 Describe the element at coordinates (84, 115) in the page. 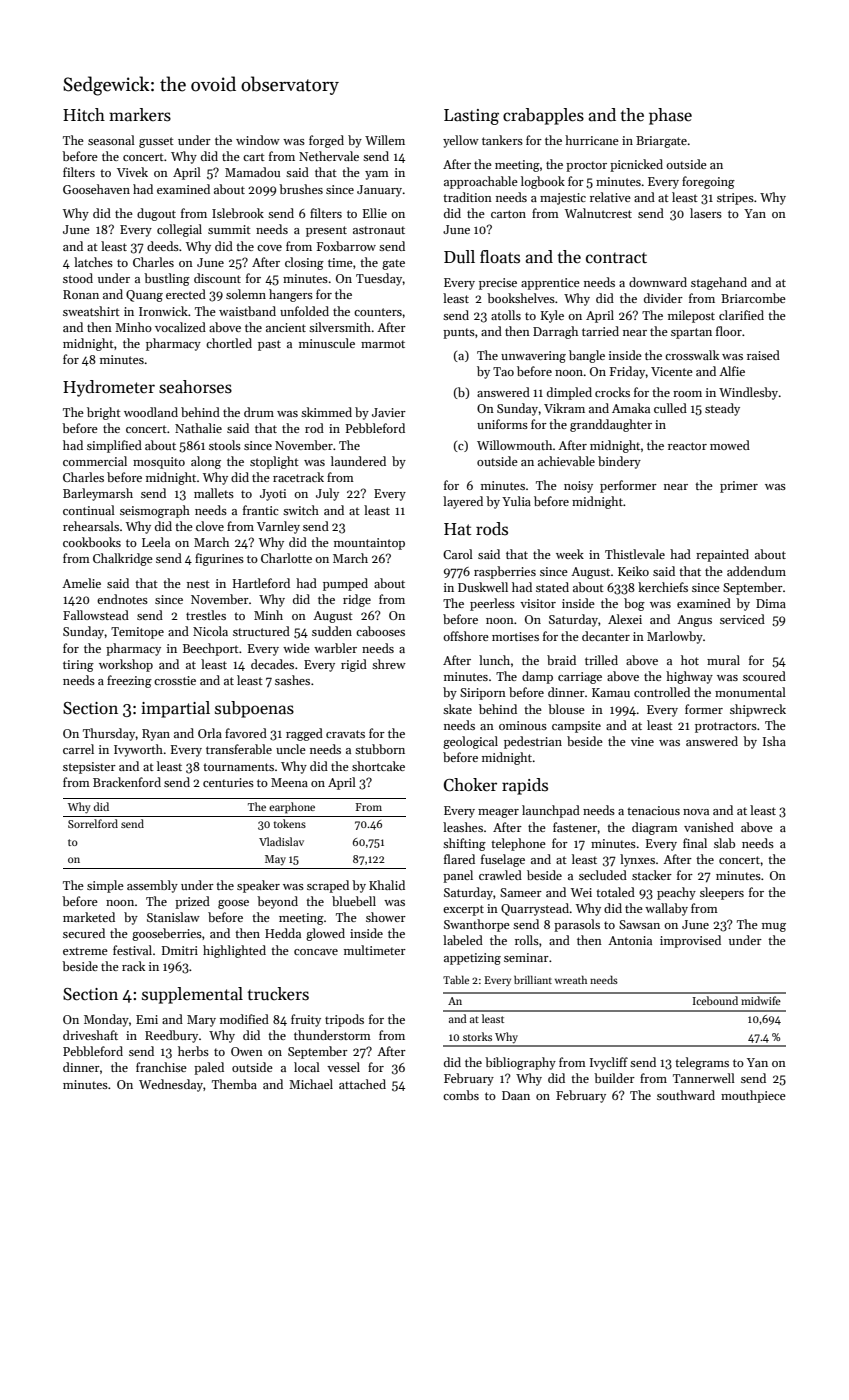

I see `Hitch` at that location.
